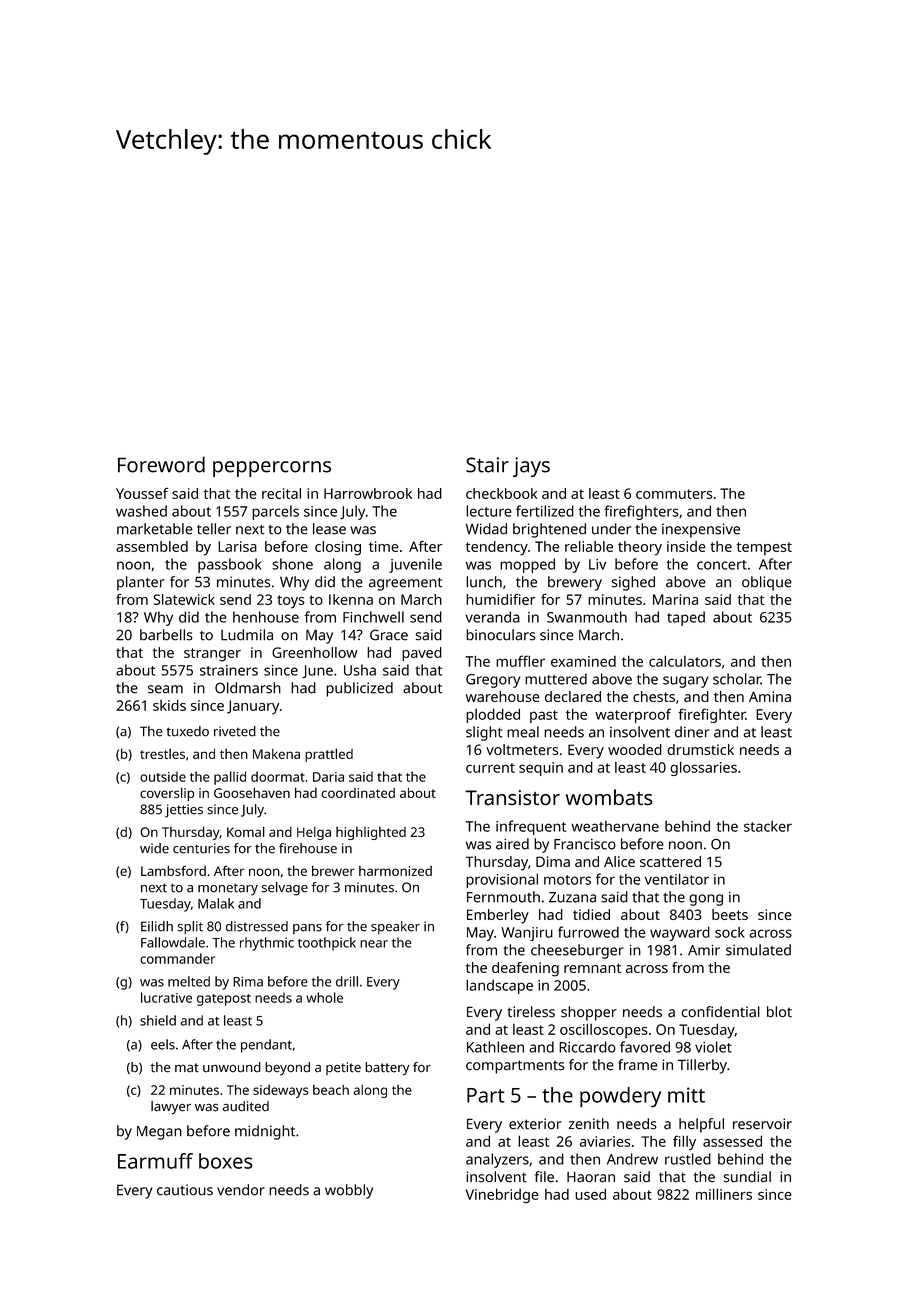 Image resolution: width=908 pixels, height=1316 pixels. Describe the element at coordinates (674, 494) in the screenshot. I see `commuters` at that location.
